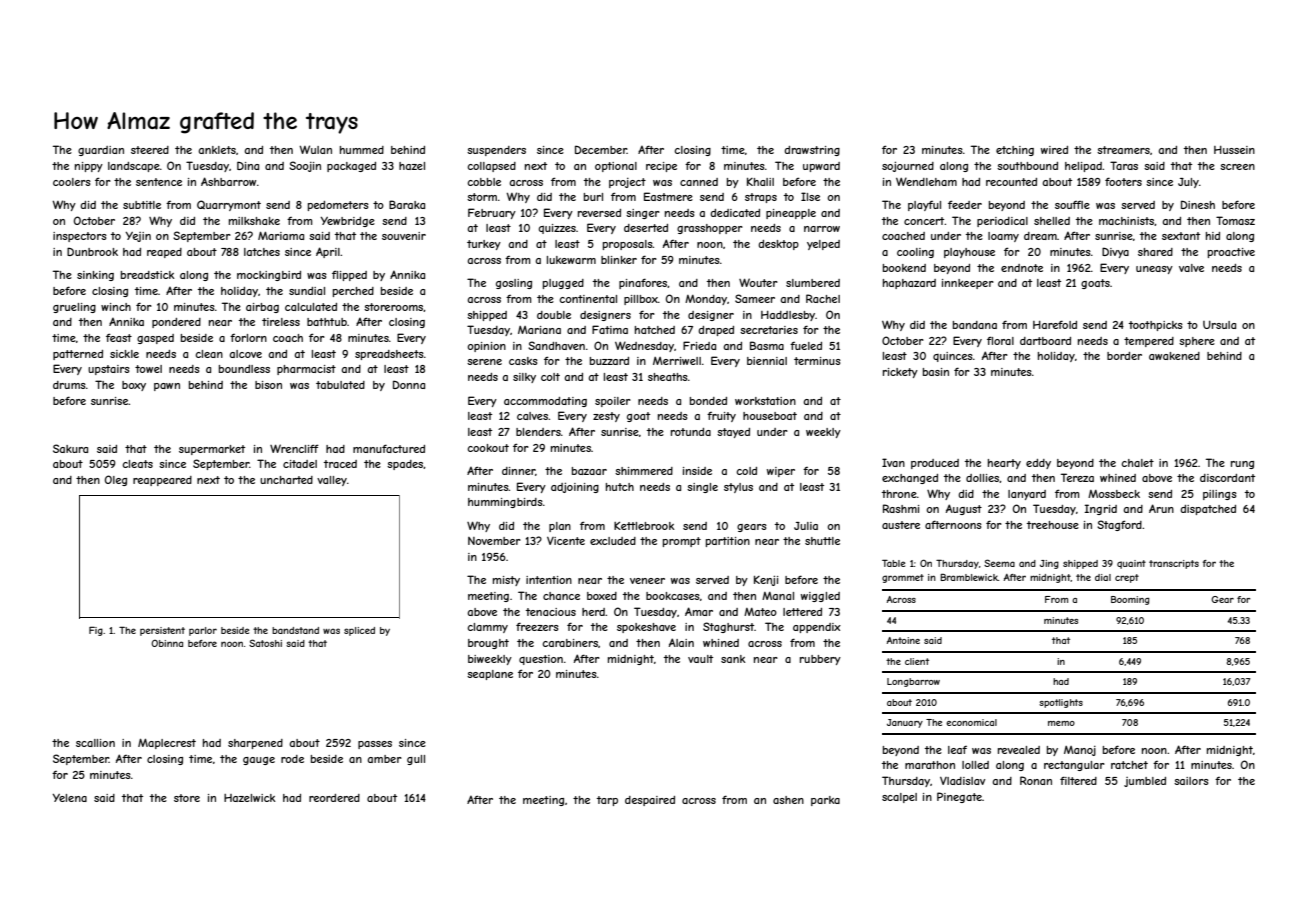 The height and width of the image is (924, 1308). I want to click on spokeshave, so click(646, 628).
